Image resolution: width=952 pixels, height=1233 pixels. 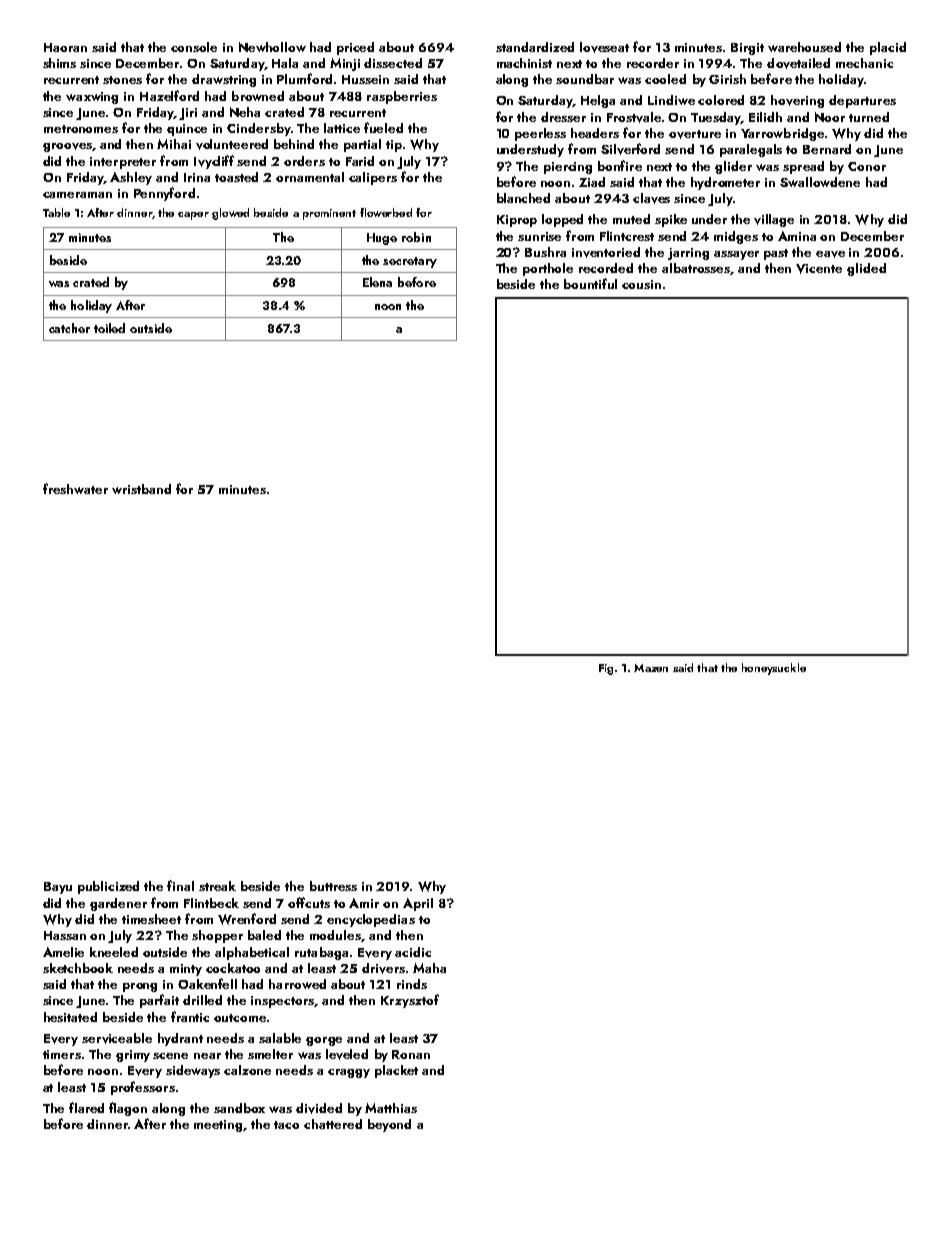 What do you see at coordinates (418, 904) in the image?
I see `April` at bounding box center [418, 904].
